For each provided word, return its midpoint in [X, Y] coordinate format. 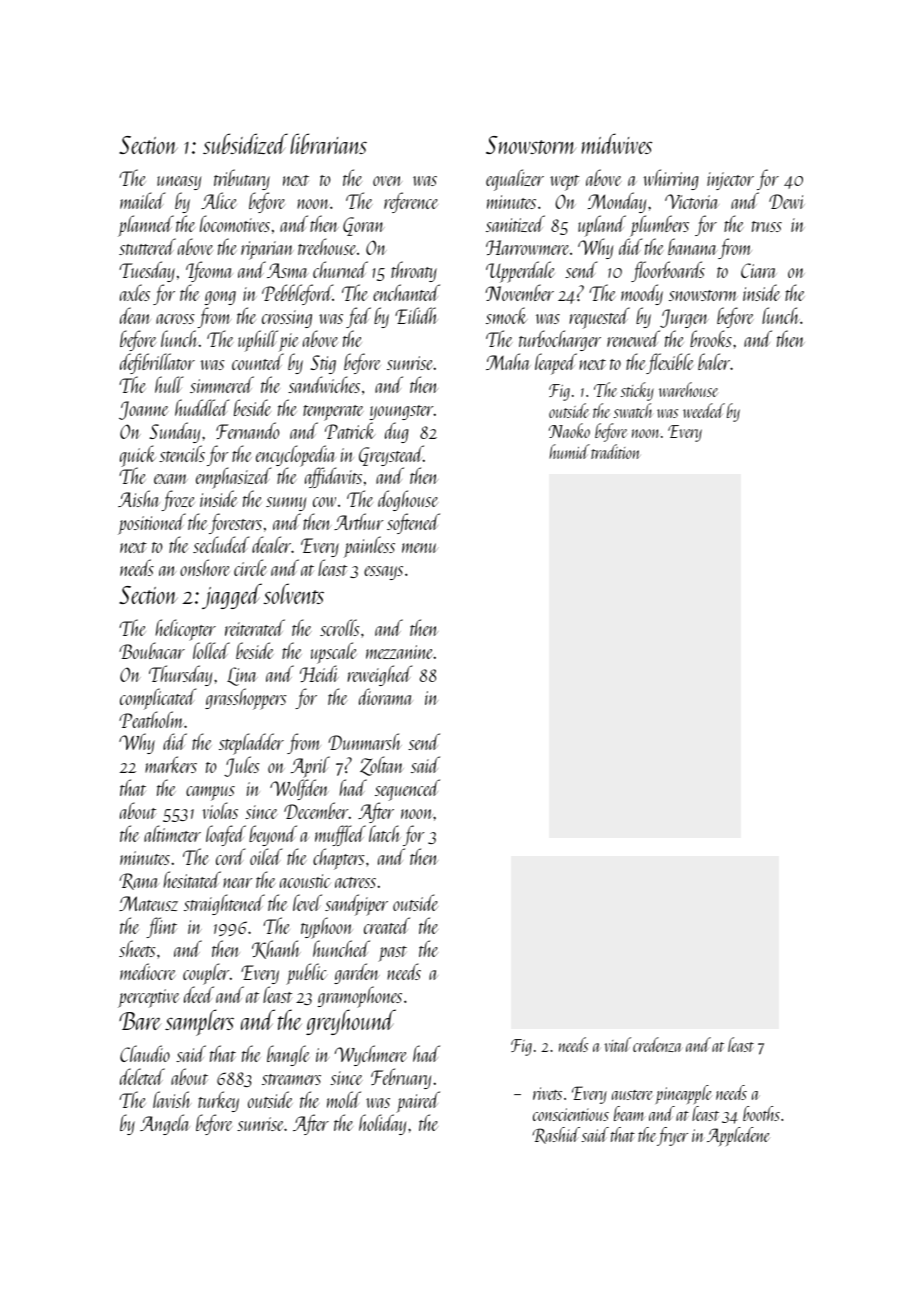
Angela [165, 1124]
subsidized [245, 143]
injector [730, 181]
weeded [704, 410]
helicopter [185, 630]
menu [420, 548]
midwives [617, 143]
